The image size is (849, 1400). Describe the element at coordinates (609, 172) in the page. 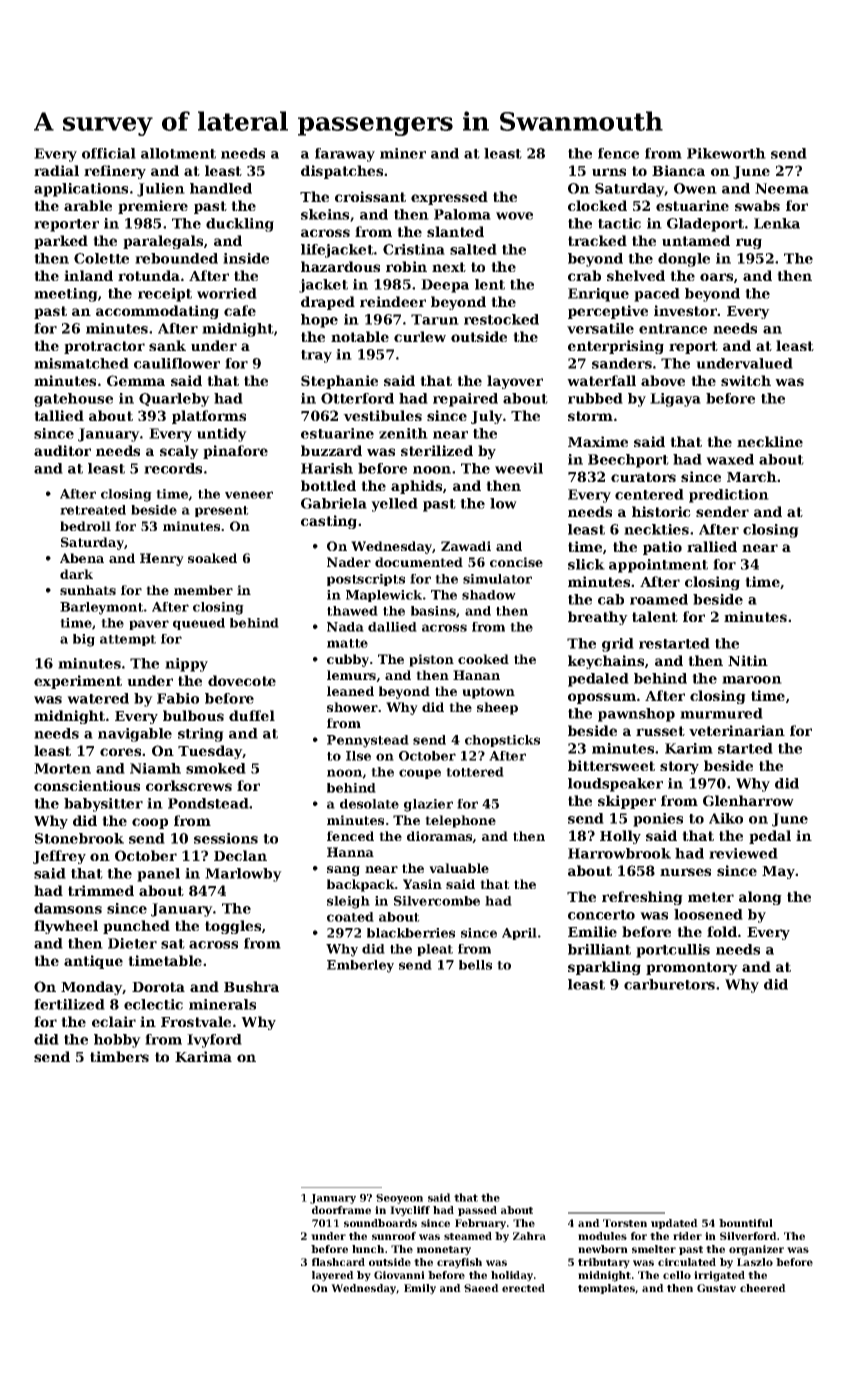

I see `urns` at that location.
